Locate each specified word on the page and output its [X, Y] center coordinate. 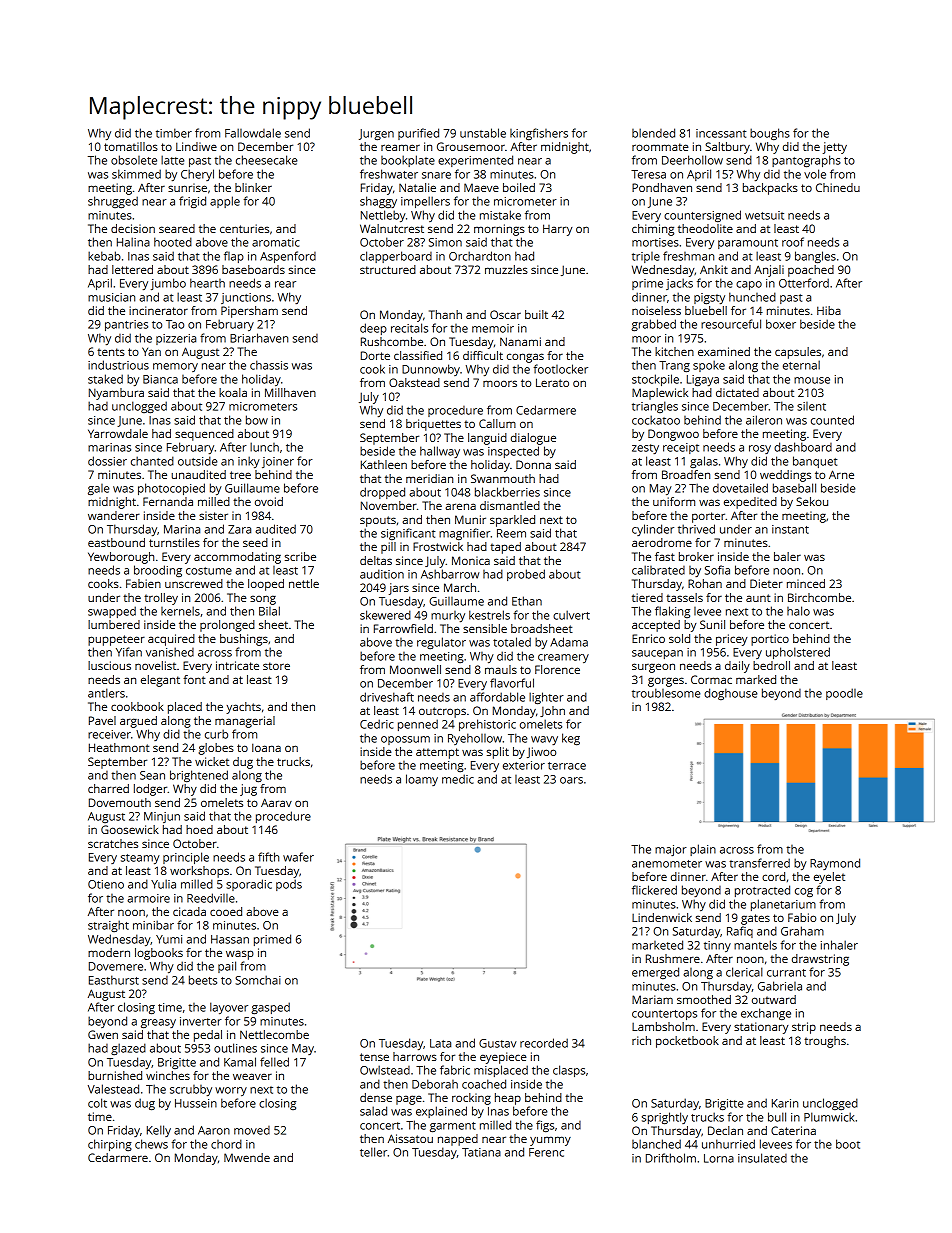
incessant [721, 133]
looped [266, 585]
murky [448, 616]
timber [174, 133]
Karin [785, 1103]
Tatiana [481, 1152]
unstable [483, 133]
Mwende [247, 1157]
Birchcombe [819, 597]
